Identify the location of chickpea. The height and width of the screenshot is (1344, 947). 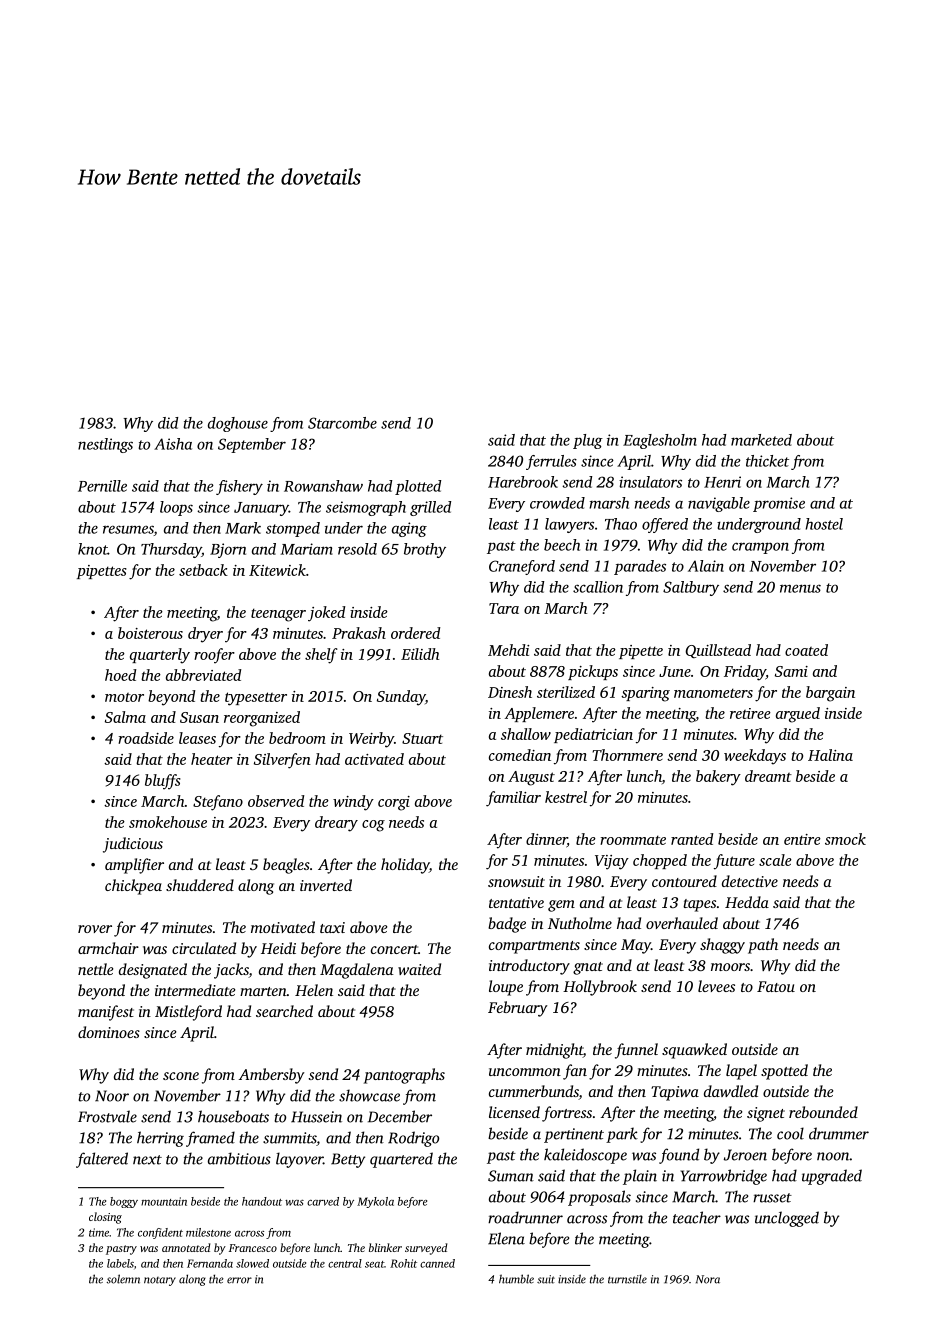
(133, 887).
